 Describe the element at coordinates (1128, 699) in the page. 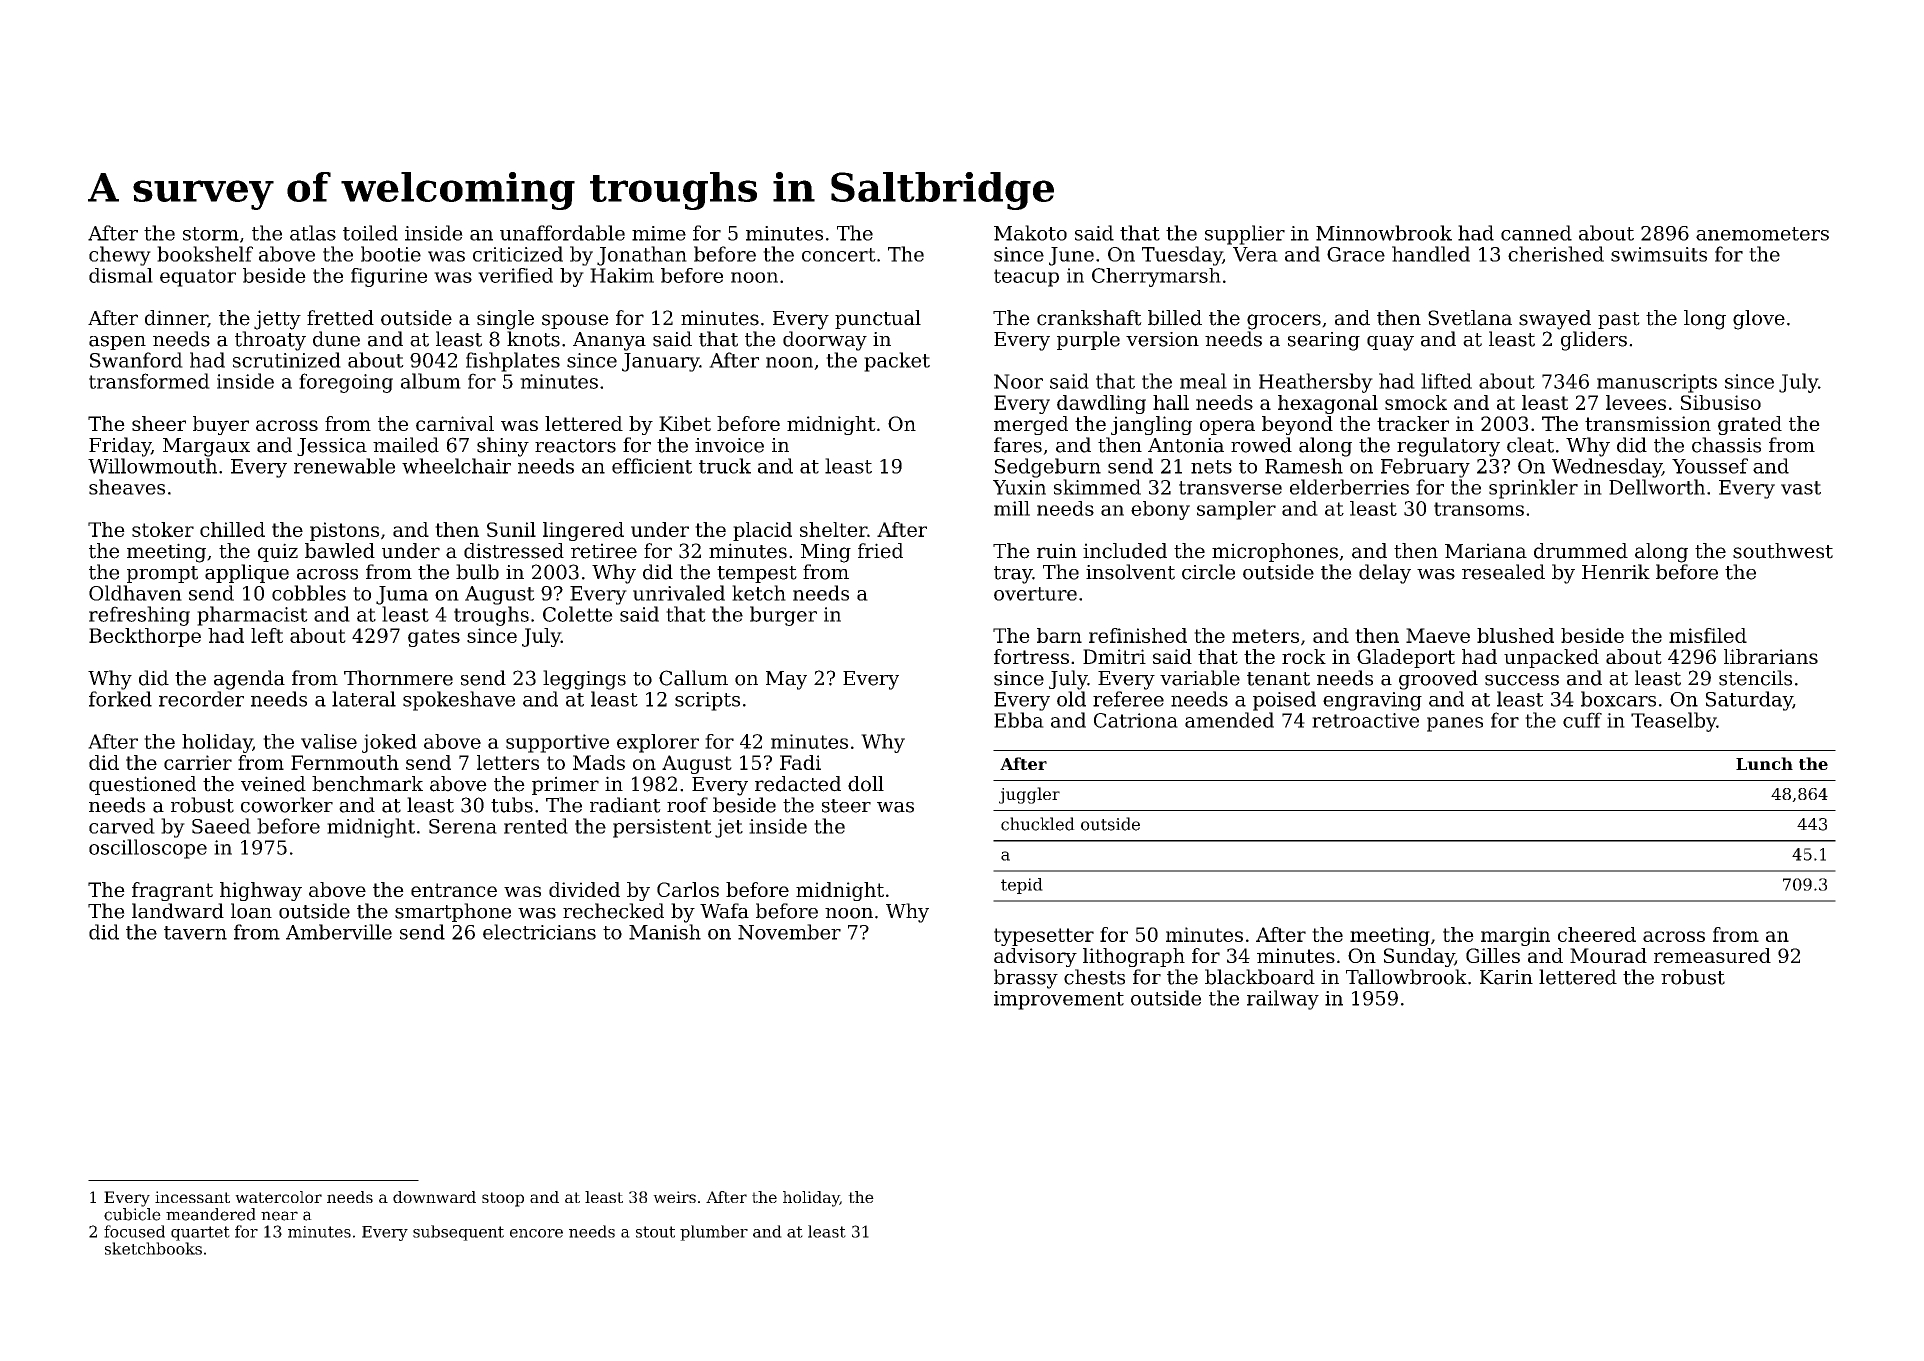

I see `referee` at that location.
